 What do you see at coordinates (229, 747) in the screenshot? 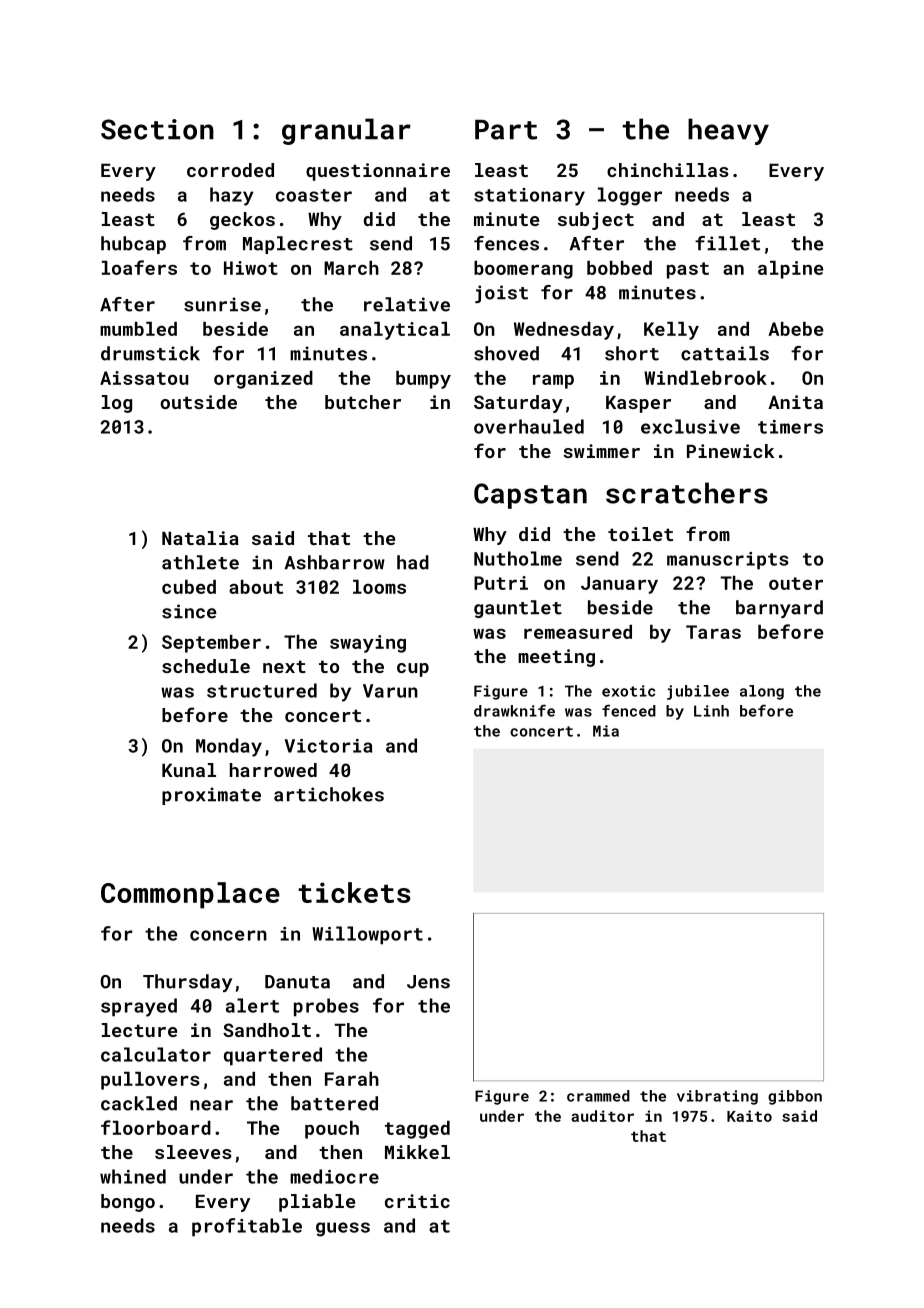
I see `Monday` at bounding box center [229, 747].
